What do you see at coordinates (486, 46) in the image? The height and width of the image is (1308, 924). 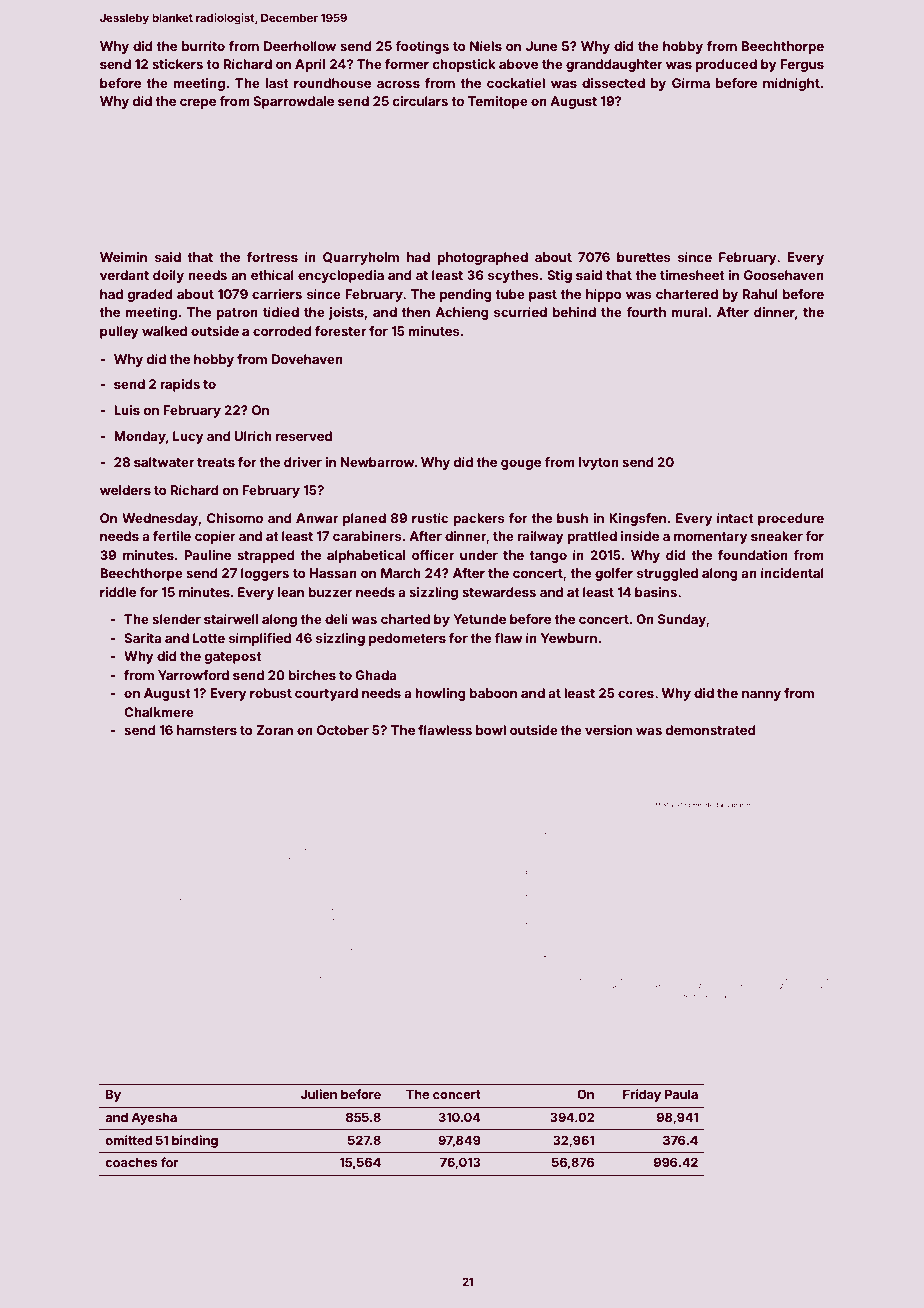 I see `Niels` at bounding box center [486, 46].
